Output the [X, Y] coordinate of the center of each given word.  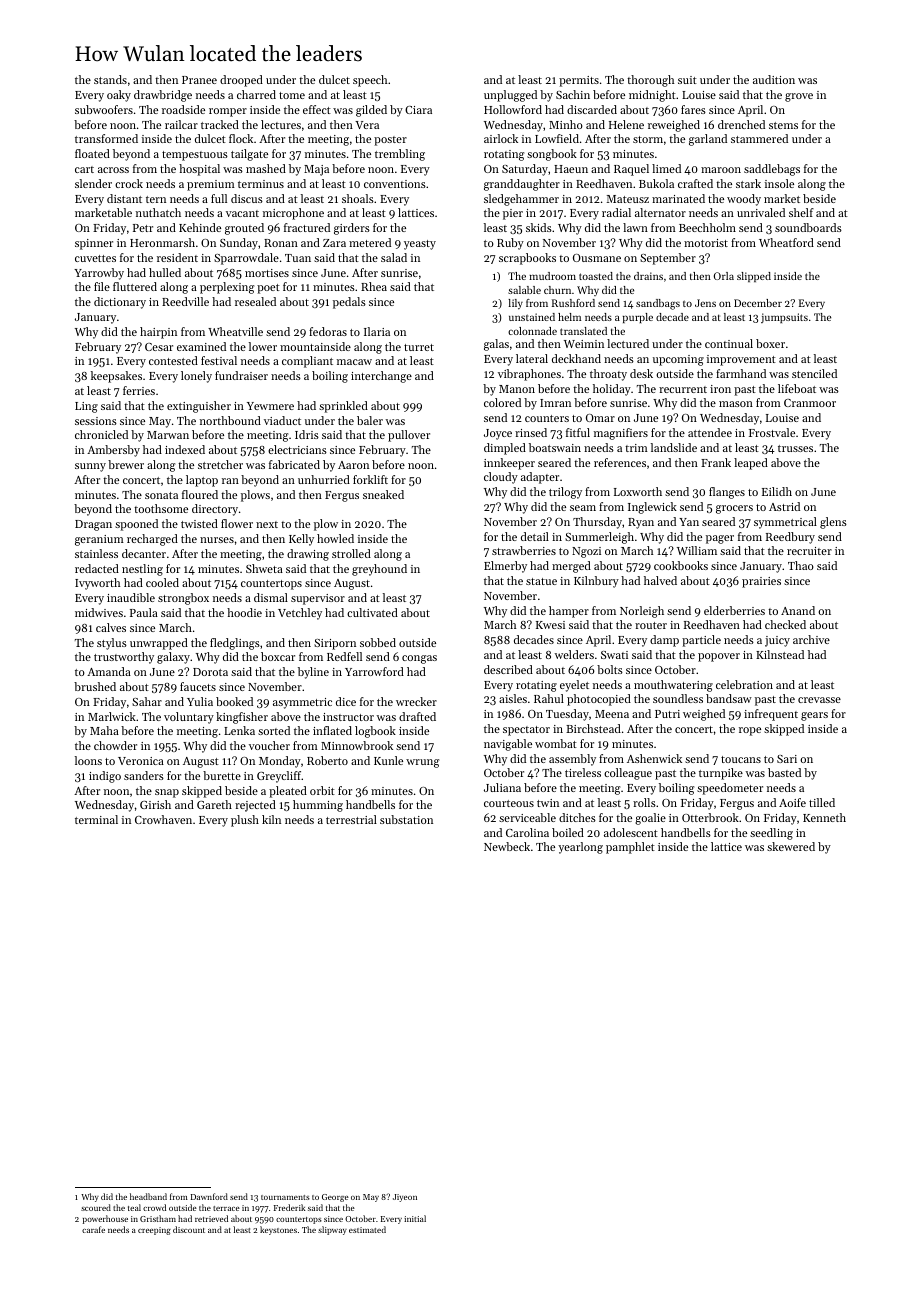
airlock [501, 138]
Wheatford [786, 242]
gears [814, 716]
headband [148, 1196]
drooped [241, 81]
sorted [274, 730]
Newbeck [507, 846]
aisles [513, 698]
